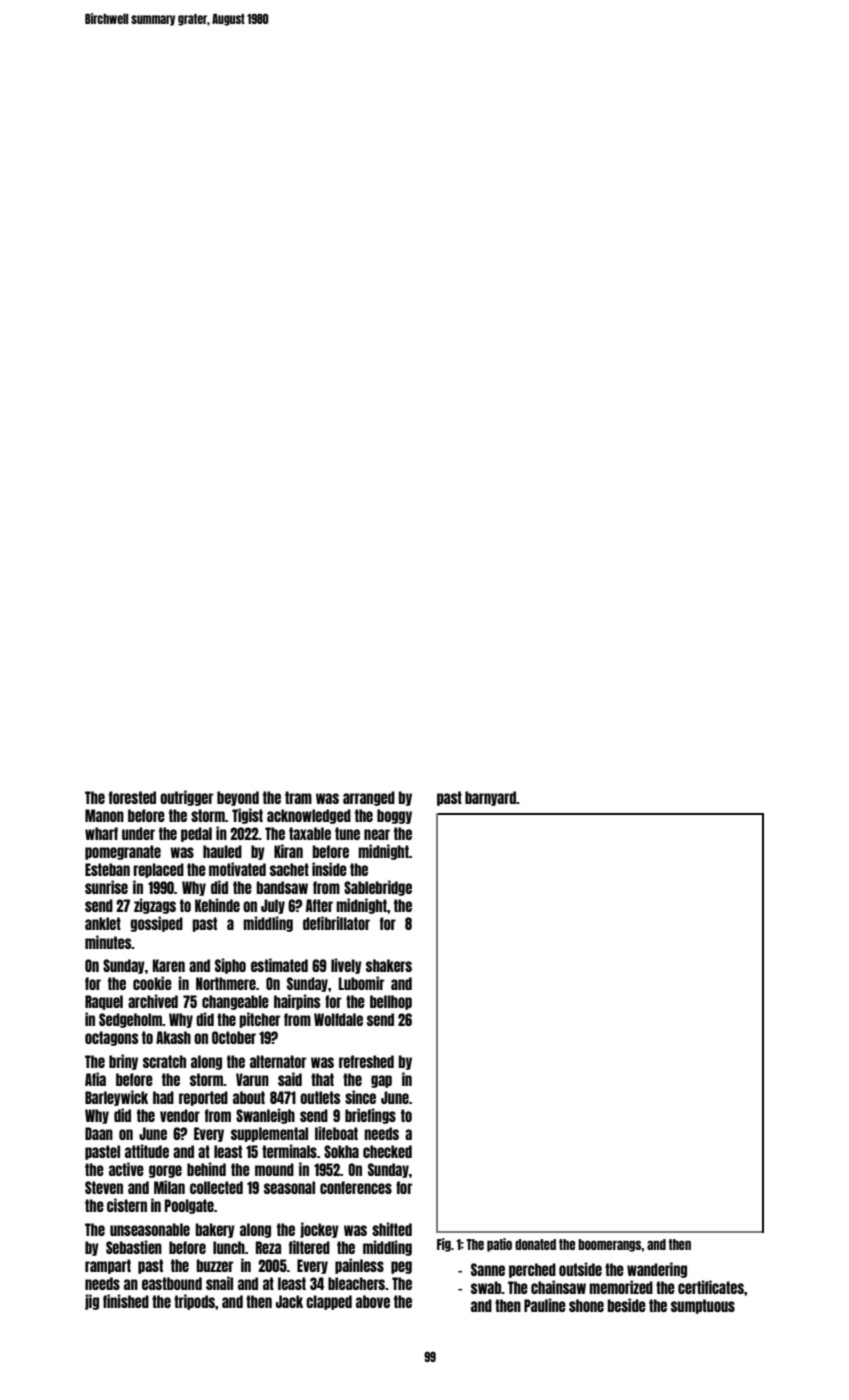 This screenshot has height=1400, width=849. Describe the element at coordinates (490, 798) in the screenshot. I see `barnyard` at that location.
